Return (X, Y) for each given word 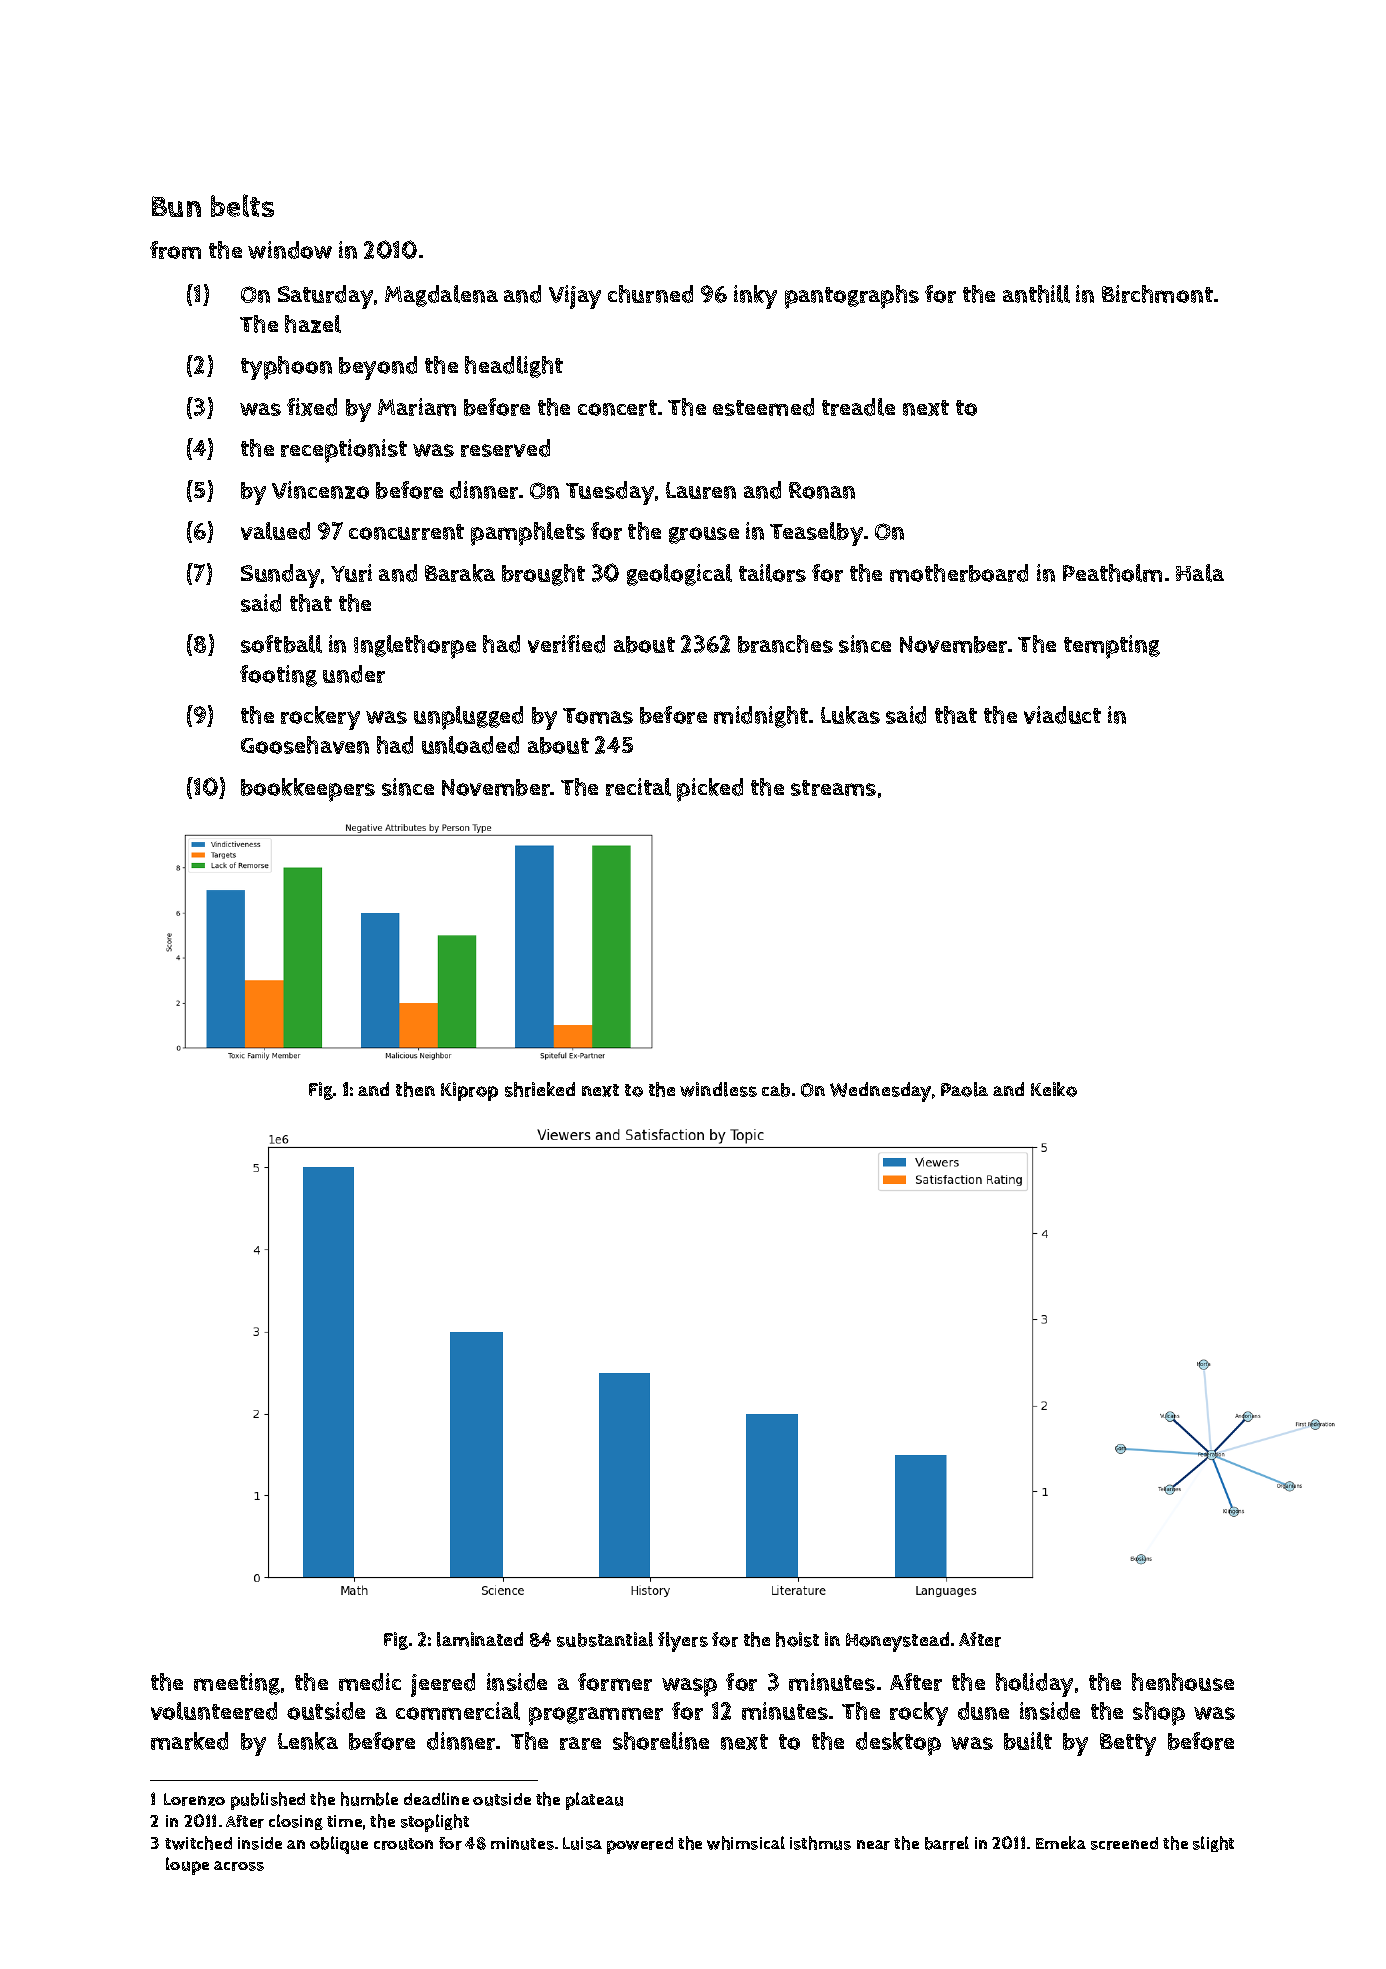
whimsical (746, 1843)
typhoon (286, 368)
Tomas (598, 716)
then (415, 1089)
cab (776, 1090)
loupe (187, 1866)
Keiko (1054, 1089)
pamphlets (528, 534)
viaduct (1062, 715)
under (354, 674)
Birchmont (1157, 294)
